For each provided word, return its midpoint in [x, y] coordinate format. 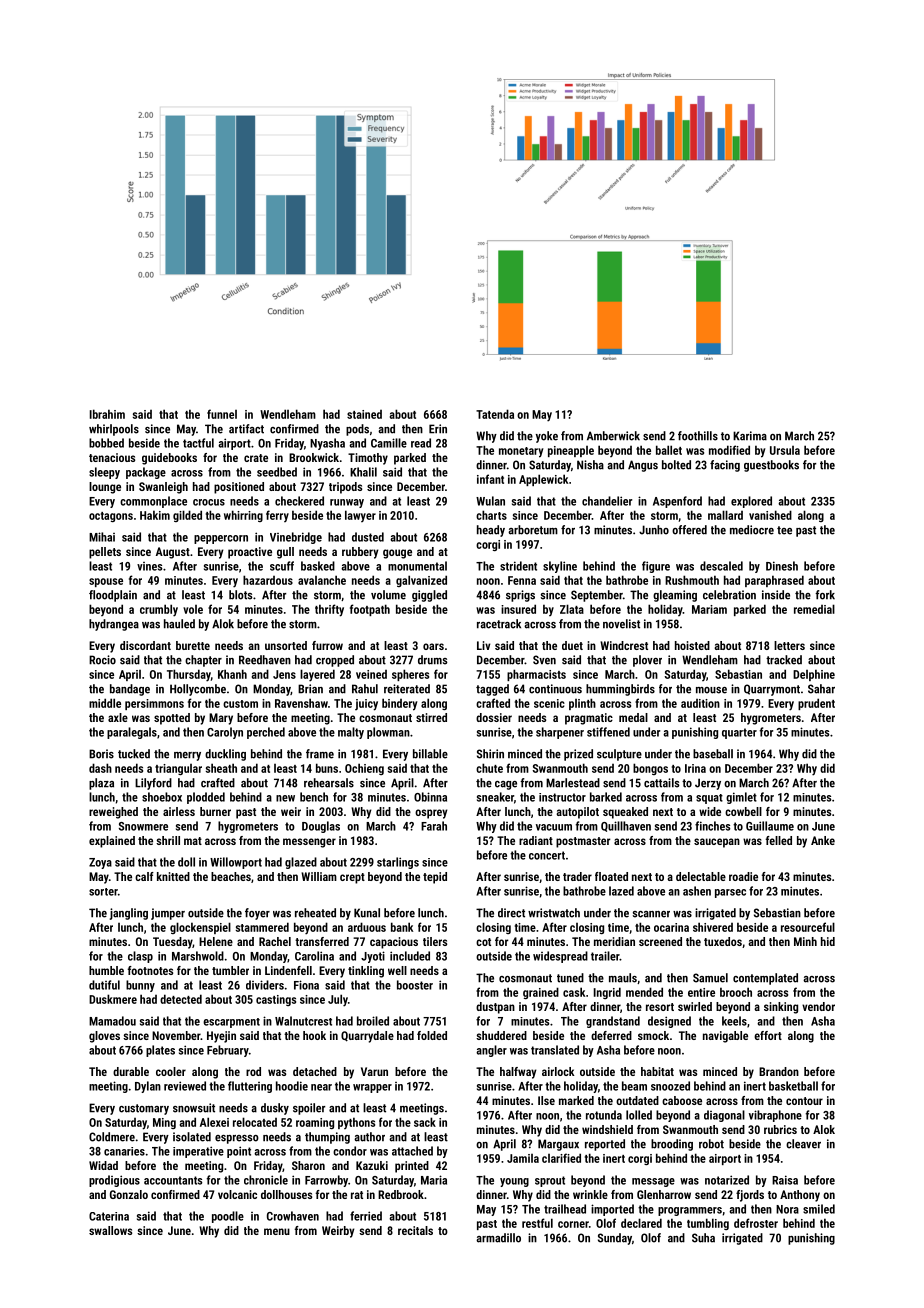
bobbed [106, 443]
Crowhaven [293, 1216]
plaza [101, 784]
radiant [536, 840]
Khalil [363, 472]
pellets [105, 553]
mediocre [752, 530]
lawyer [360, 516]
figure [656, 567]
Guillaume [770, 826]
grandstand [613, 1022]
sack [425, 1122]
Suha [703, 1238]
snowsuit [194, 1108]
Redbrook [401, 1194]
